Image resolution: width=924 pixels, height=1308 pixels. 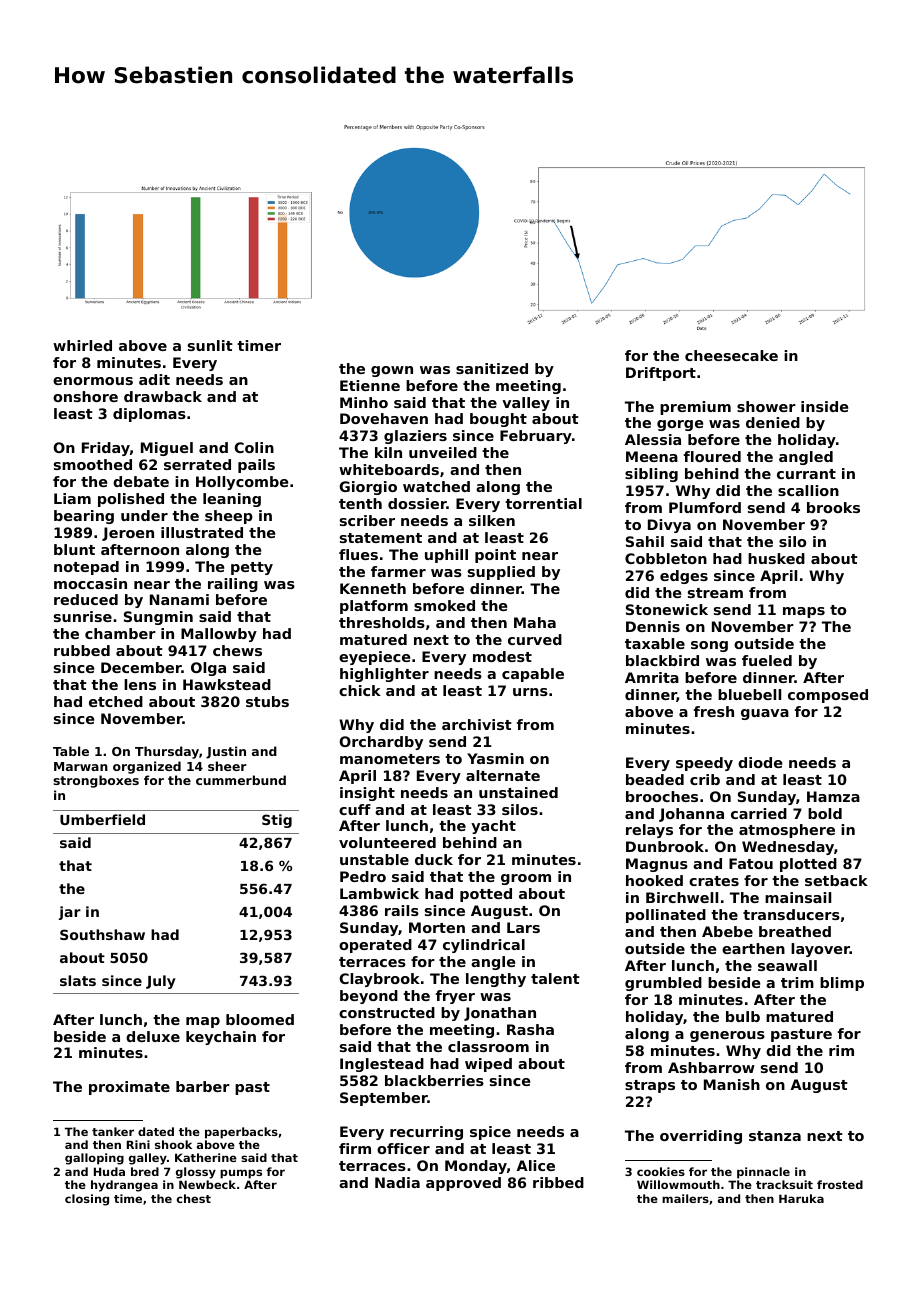 I want to click on scallion, so click(x=808, y=490).
